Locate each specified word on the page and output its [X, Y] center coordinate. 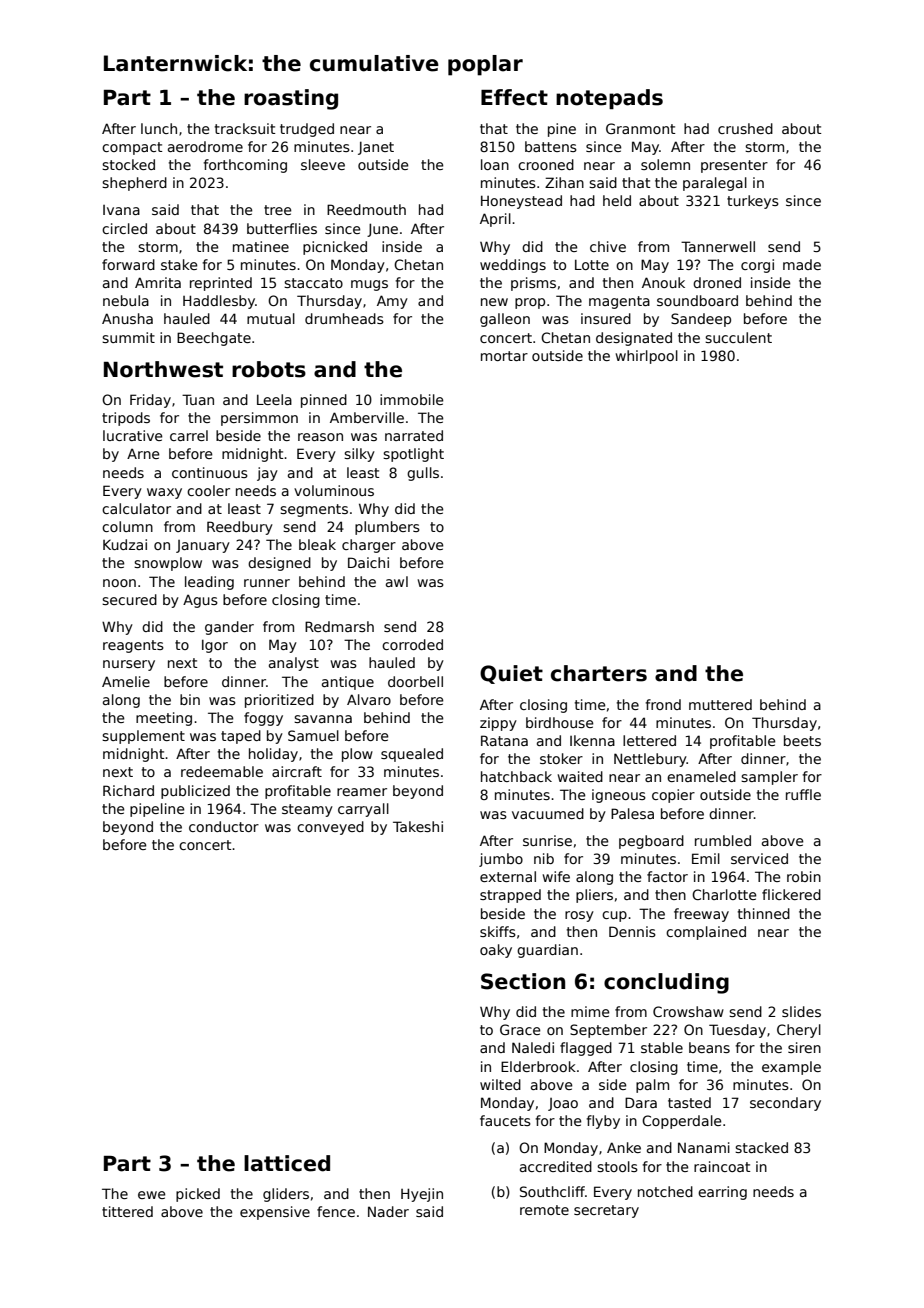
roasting [291, 99]
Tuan [198, 399]
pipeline [157, 810]
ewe [152, 1195]
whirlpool [647, 357]
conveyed [330, 828]
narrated [414, 435]
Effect [514, 97]
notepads [609, 99]
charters [599, 673]
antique [348, 683]
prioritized [279, 701]
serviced [759, 858]
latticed [287, 1163]
